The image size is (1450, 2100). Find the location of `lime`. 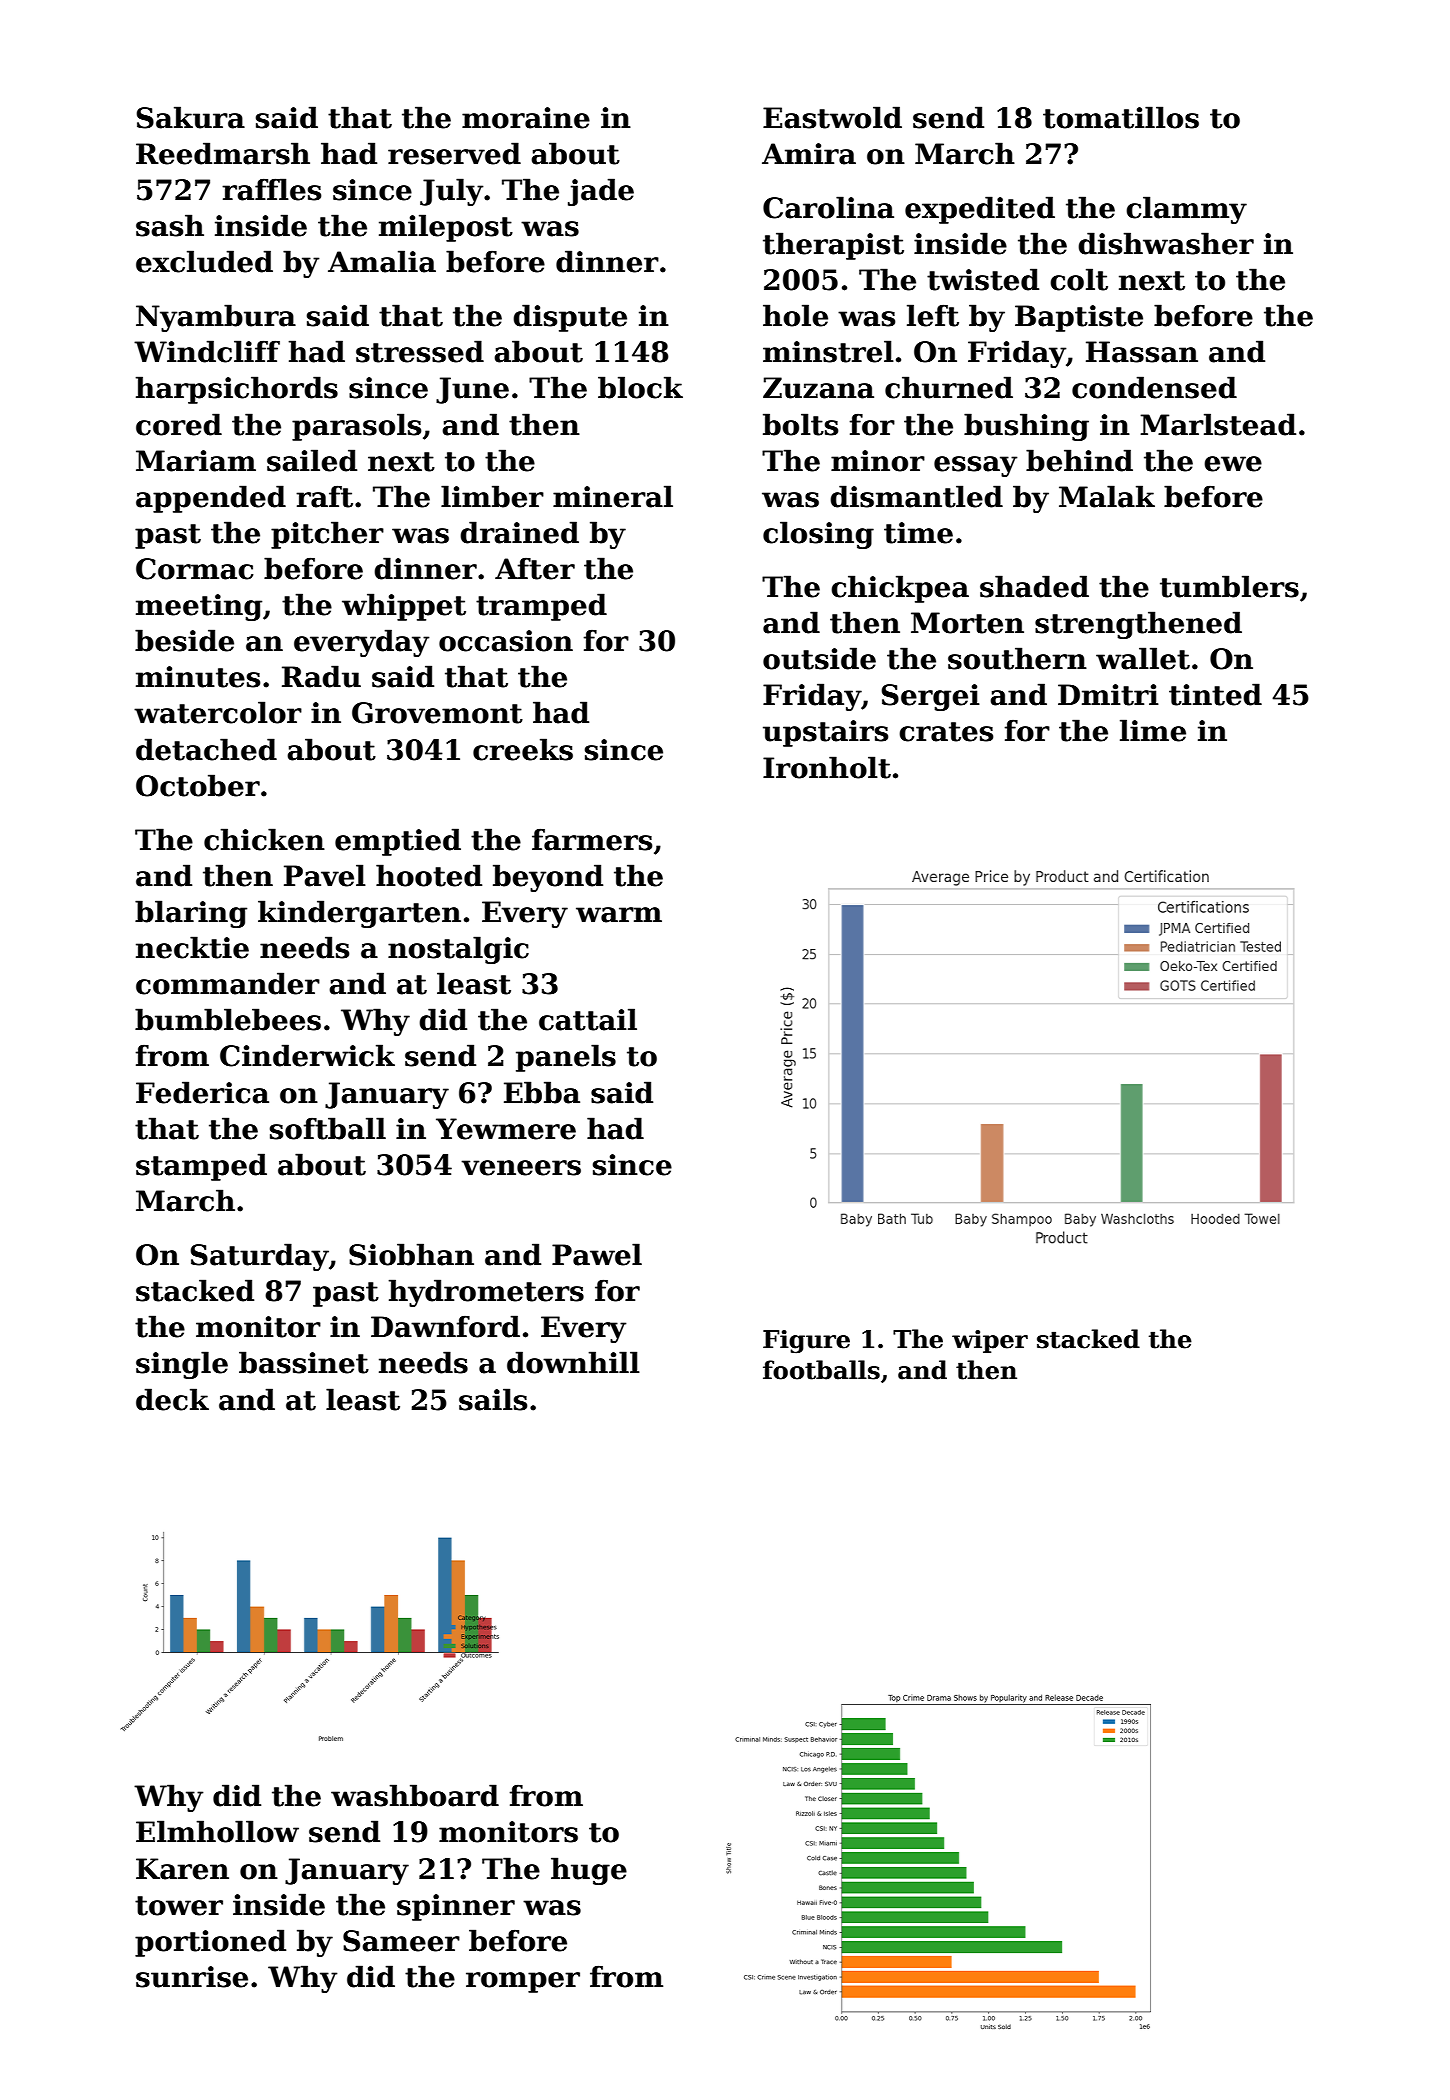

lime is located at coordinates (1153, 730).
